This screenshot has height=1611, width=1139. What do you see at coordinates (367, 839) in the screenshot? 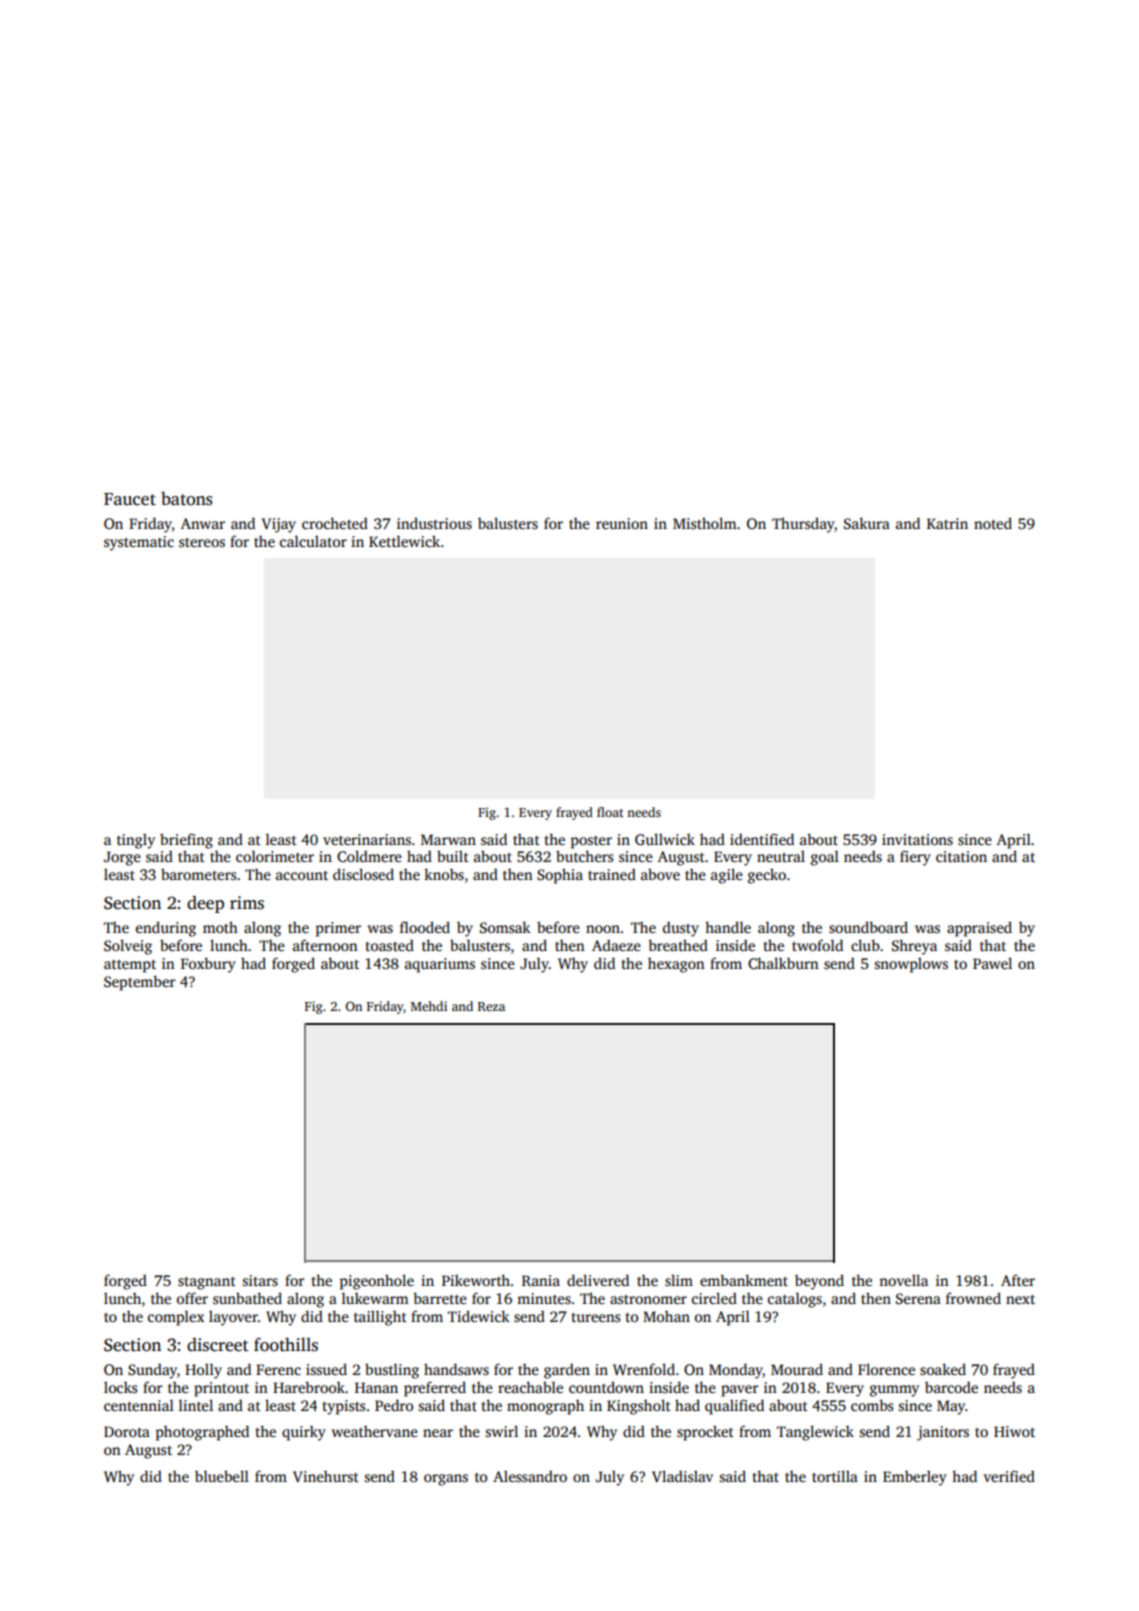
I see `veterinarians` at bounding box center [367, 839].
